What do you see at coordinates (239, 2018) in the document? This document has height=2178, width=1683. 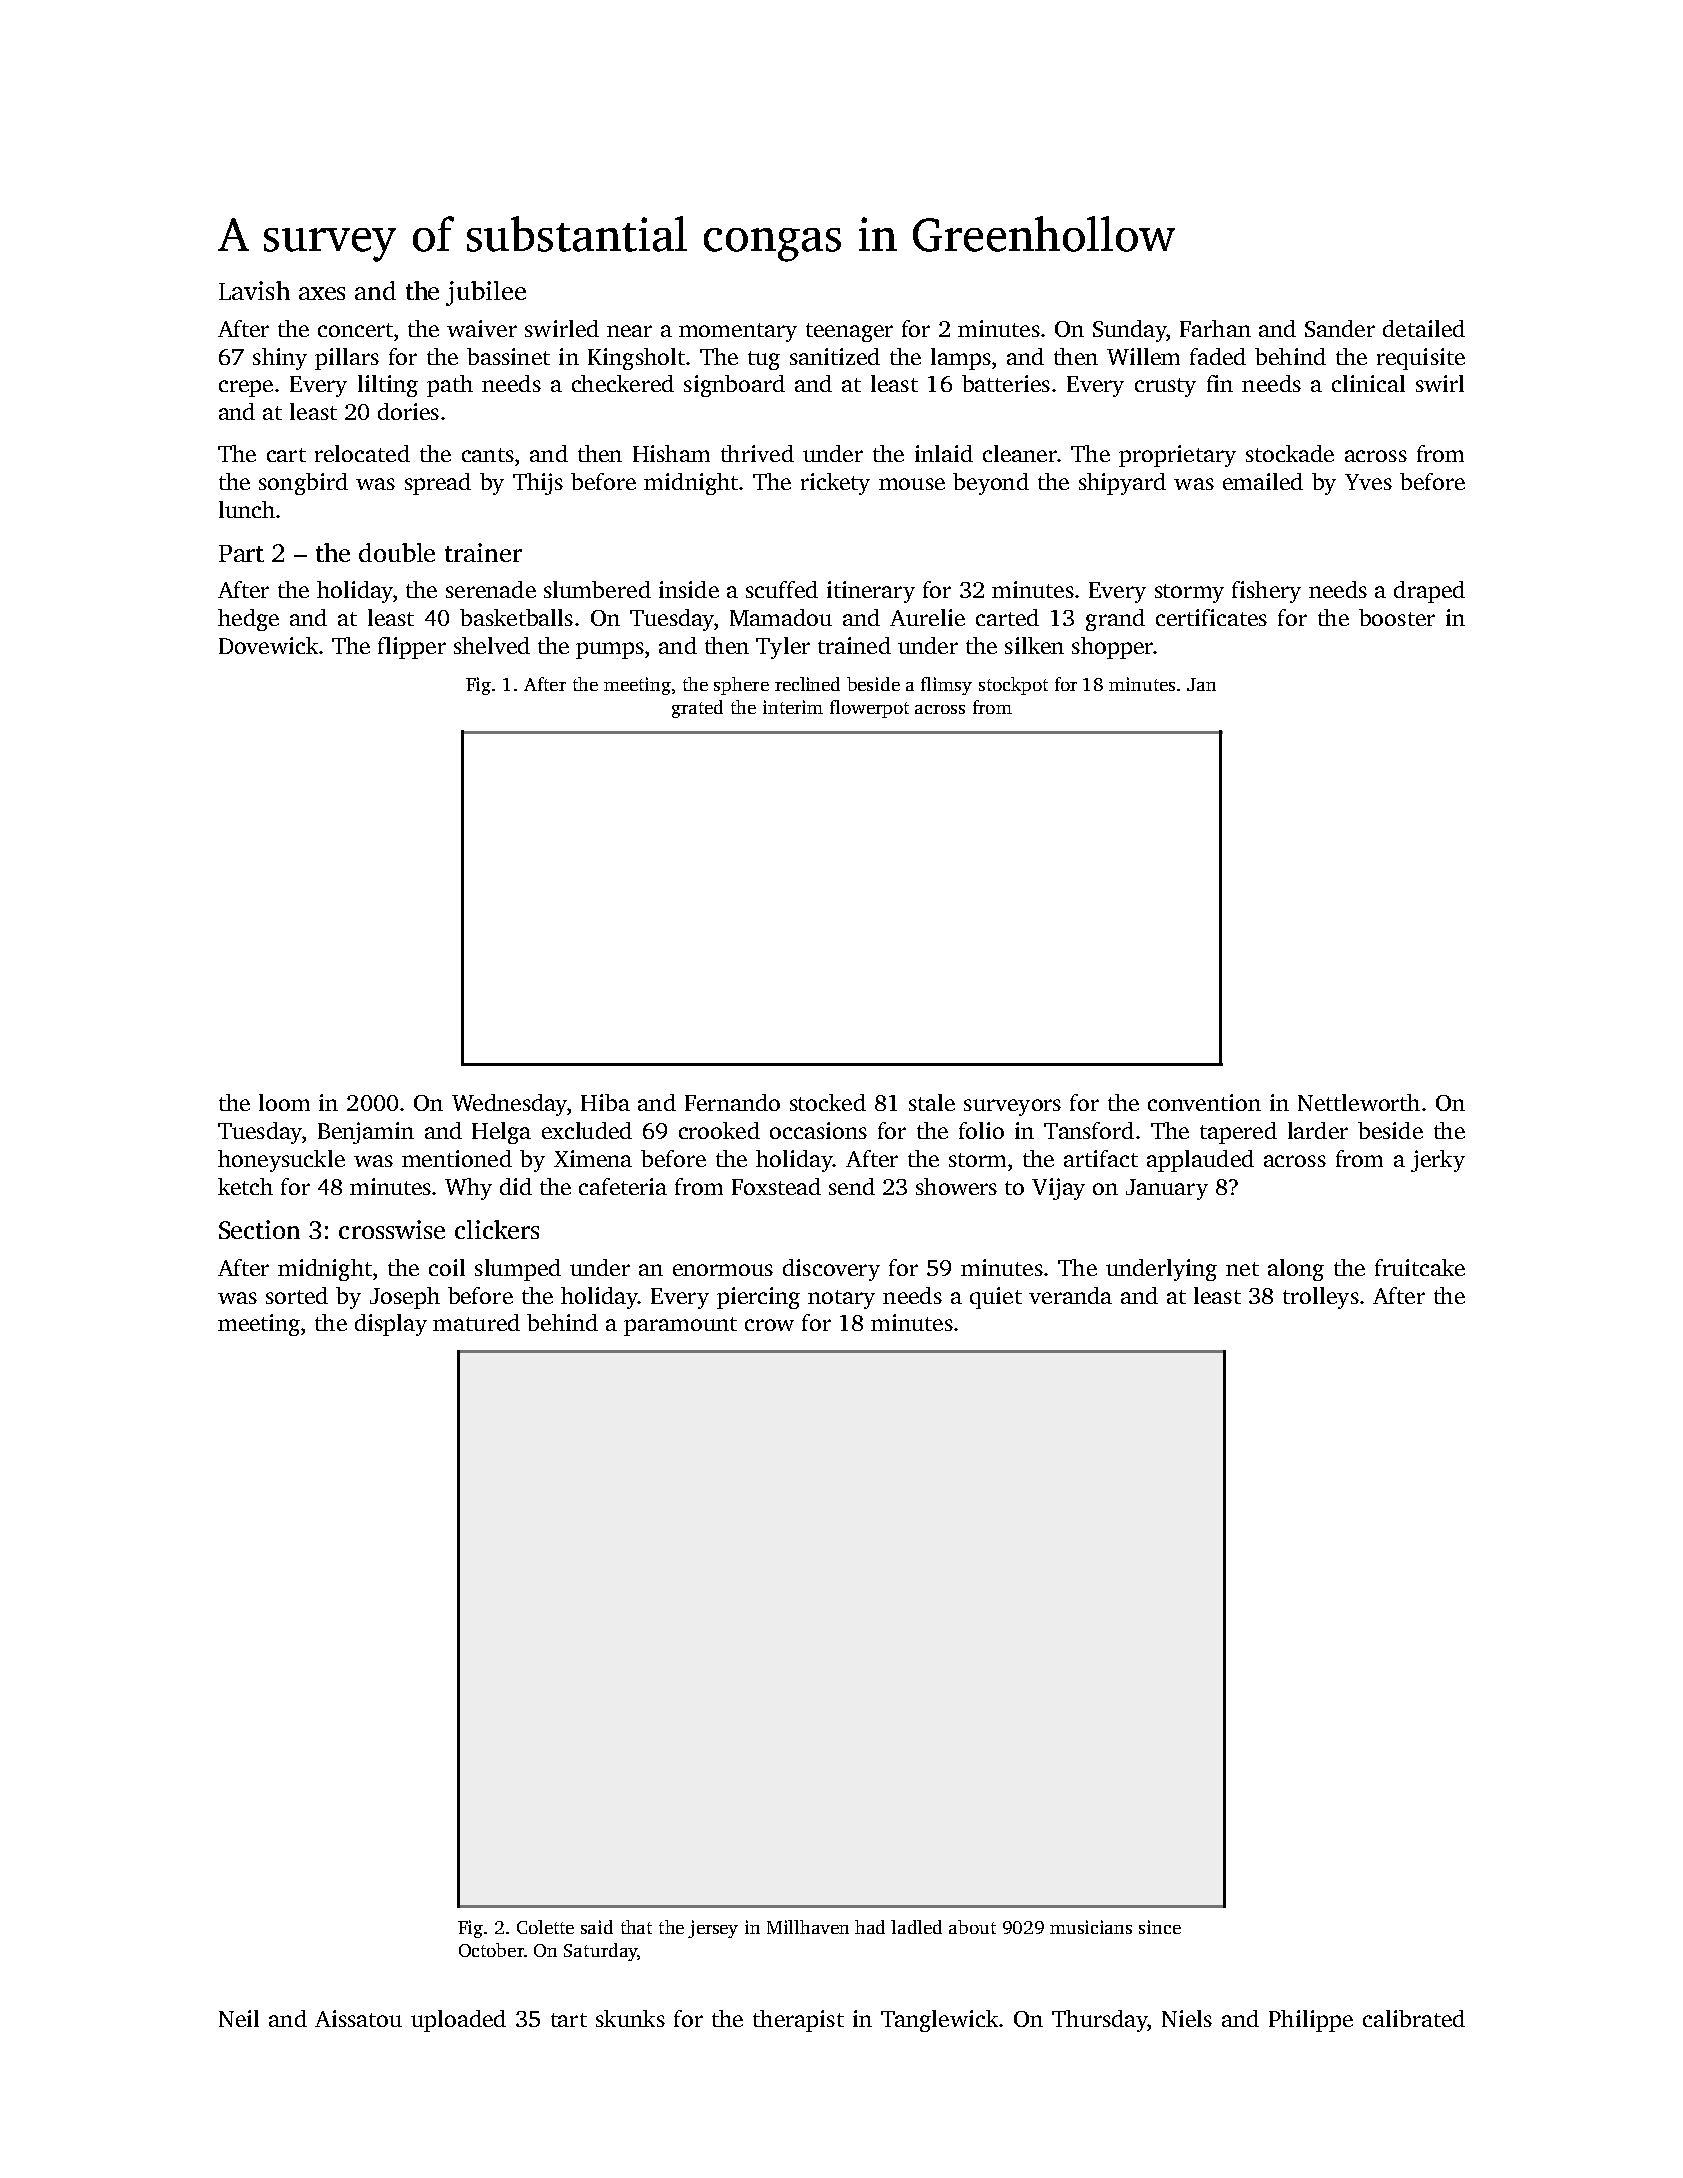 I see `Neil` at bounding box center [239, 2018].
